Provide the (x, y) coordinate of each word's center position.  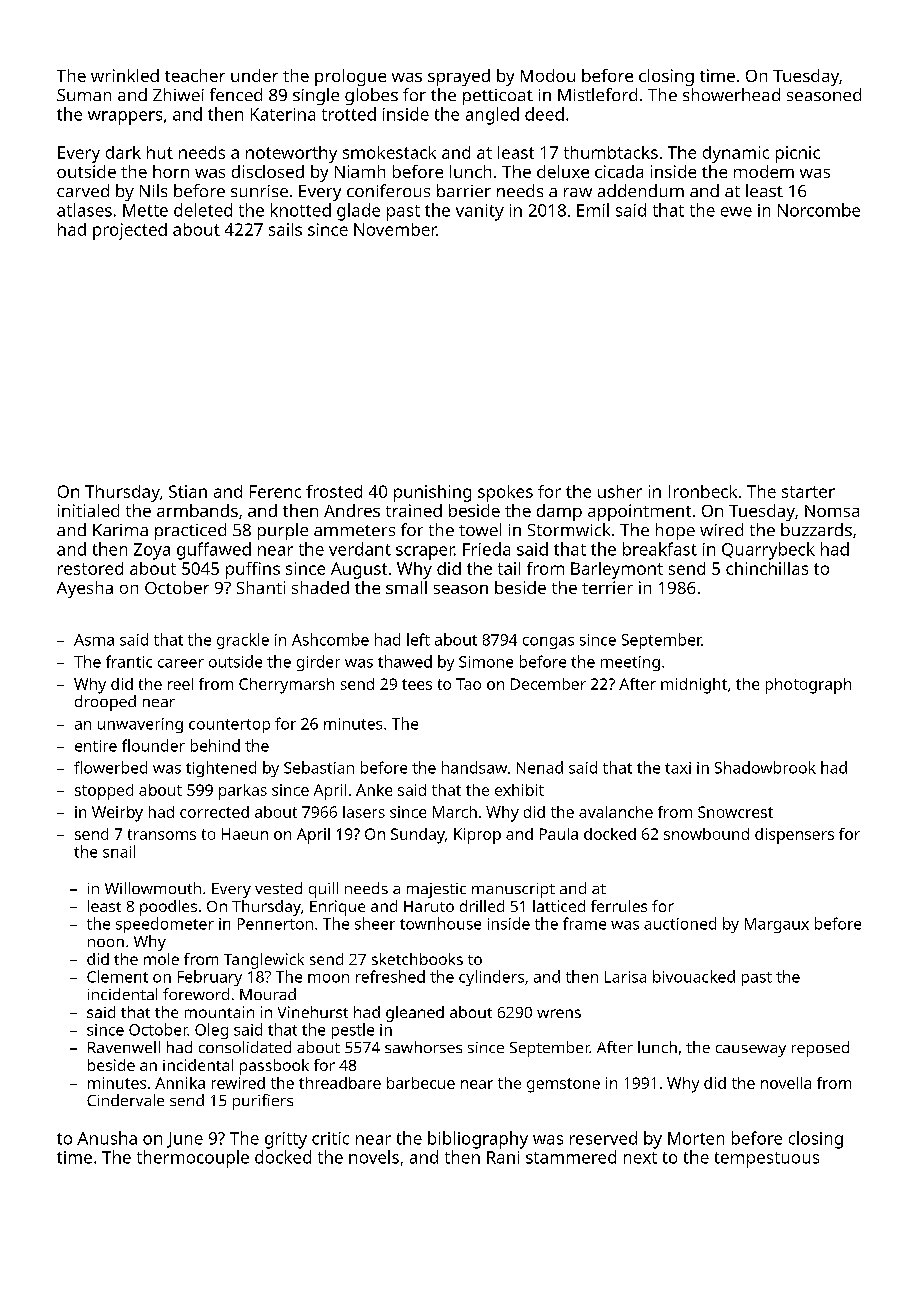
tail (509, 568)
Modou (548, 75)
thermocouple (193, 1159)
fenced (236, 94)
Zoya (152, 551)
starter (808, 492)
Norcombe (819, 210)
